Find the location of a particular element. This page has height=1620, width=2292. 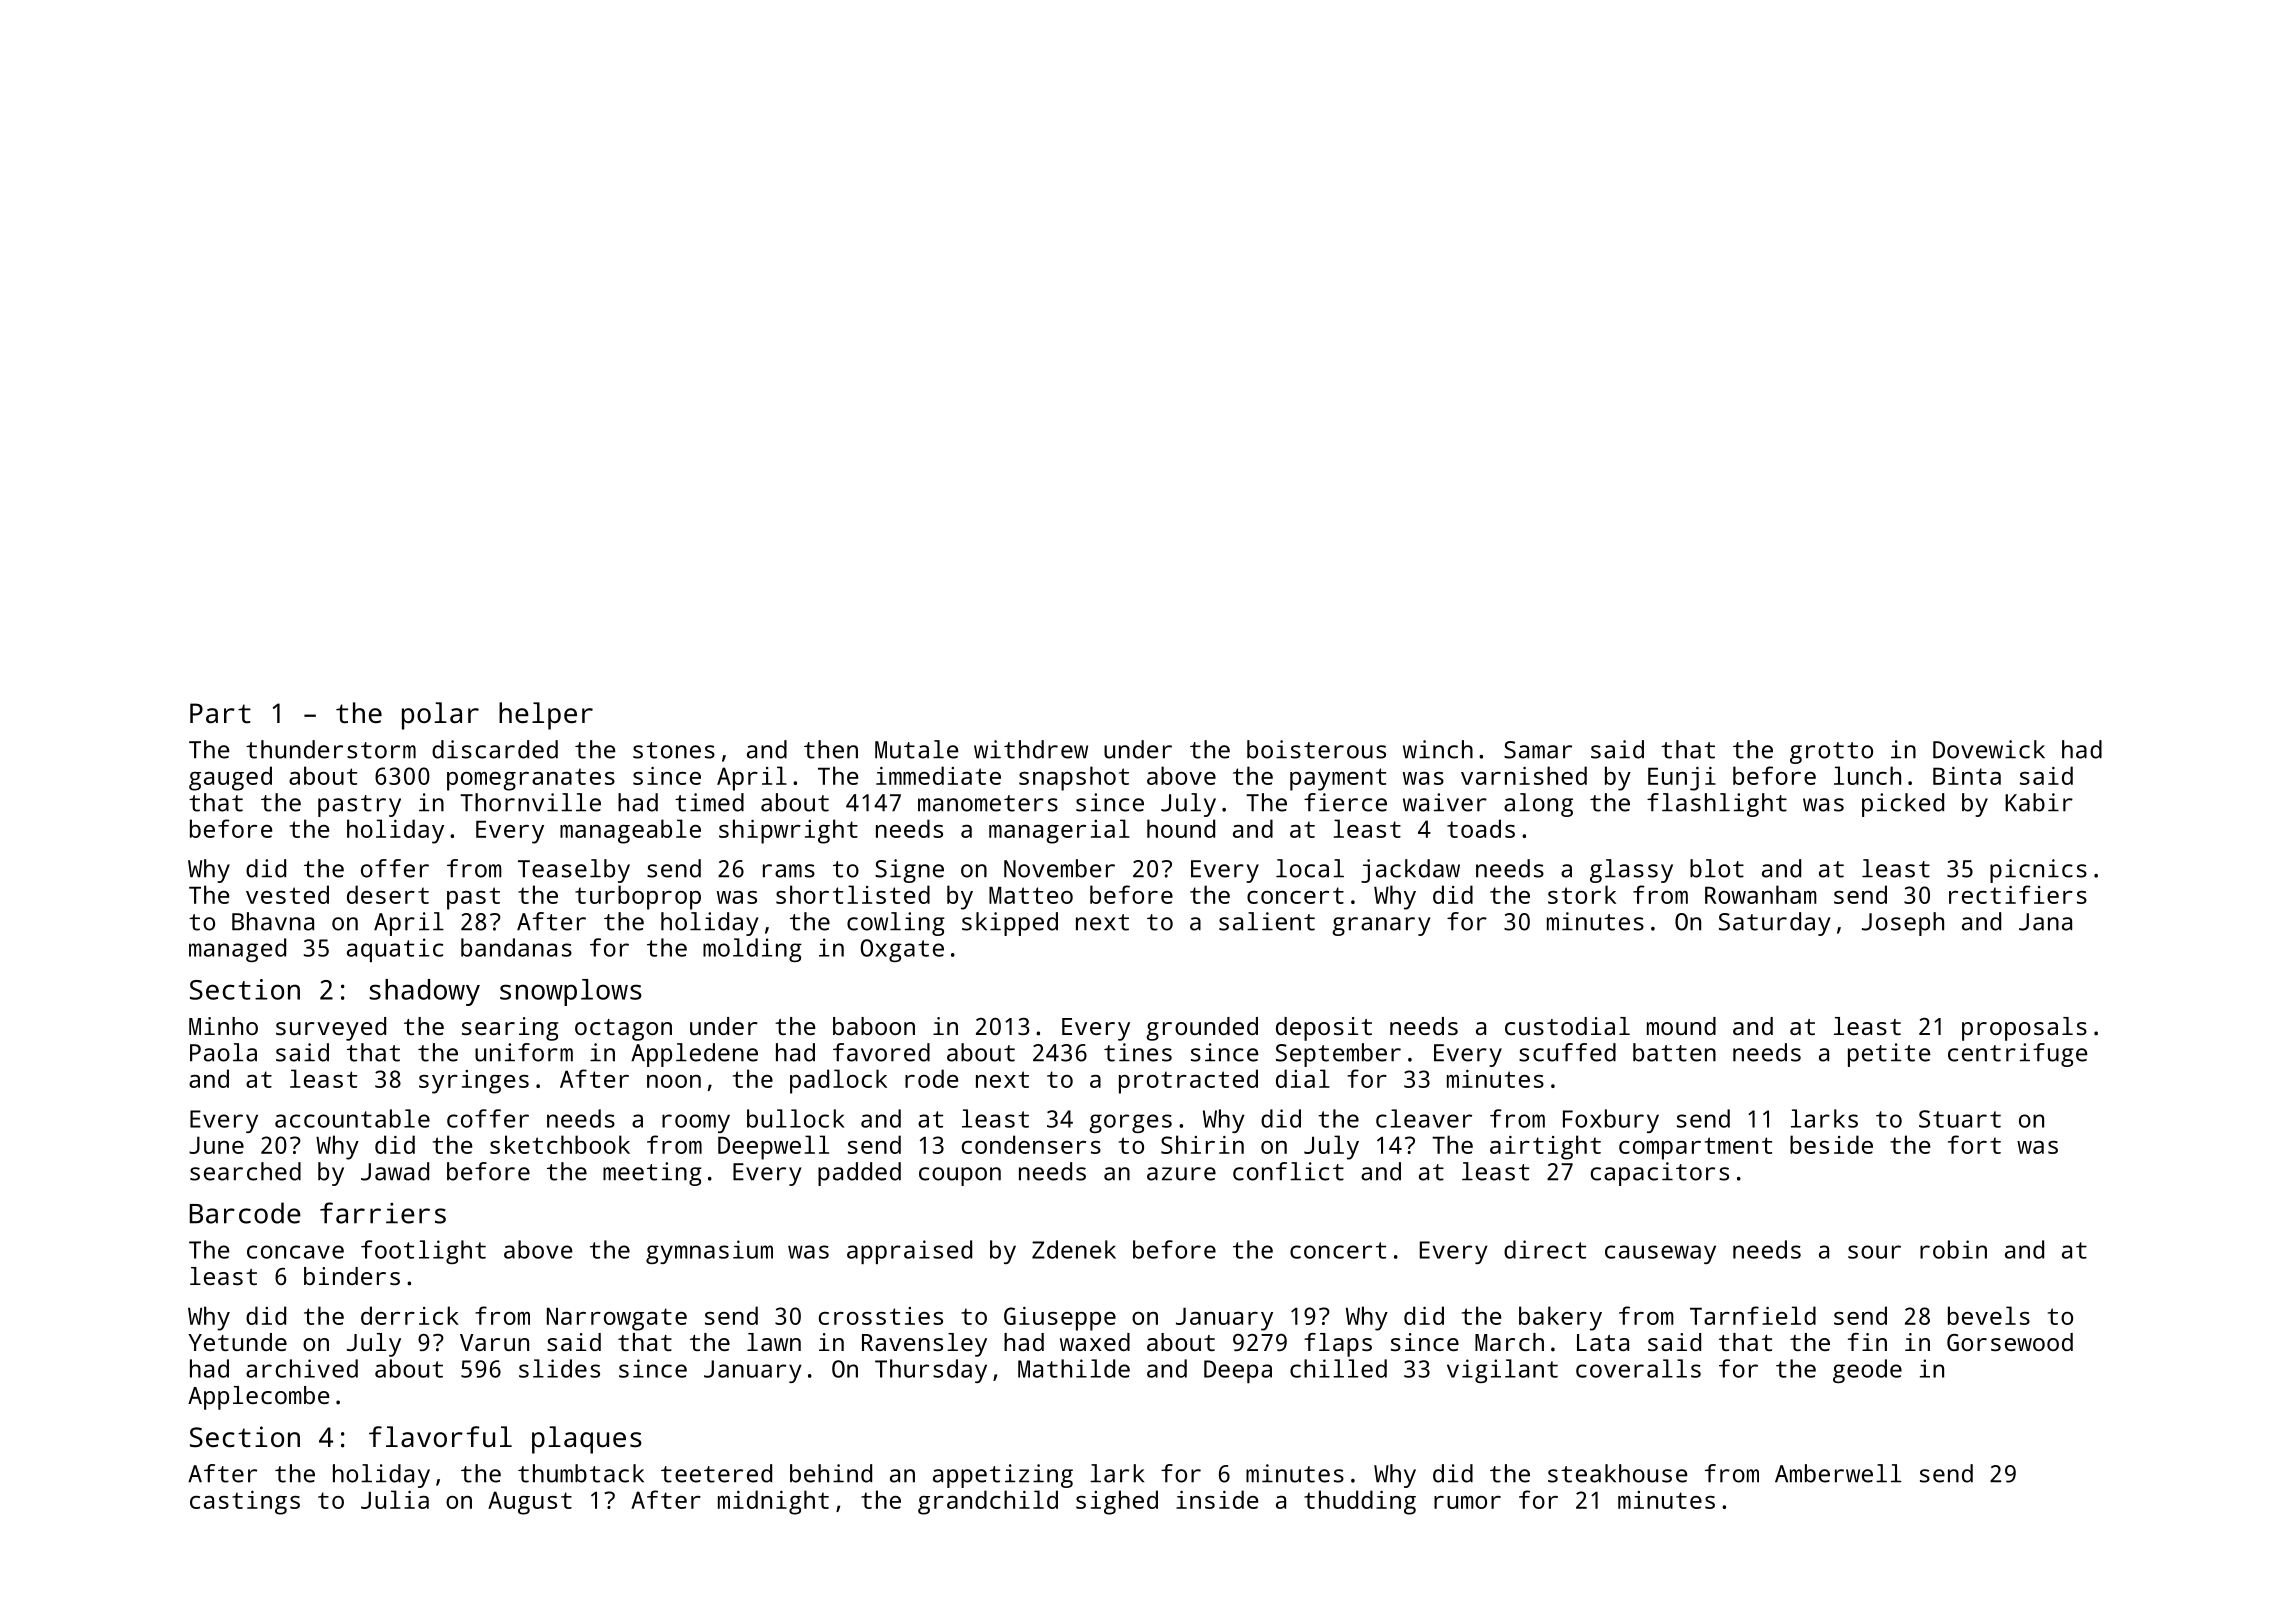

rumor is located at coordinates (1467, 1502).
